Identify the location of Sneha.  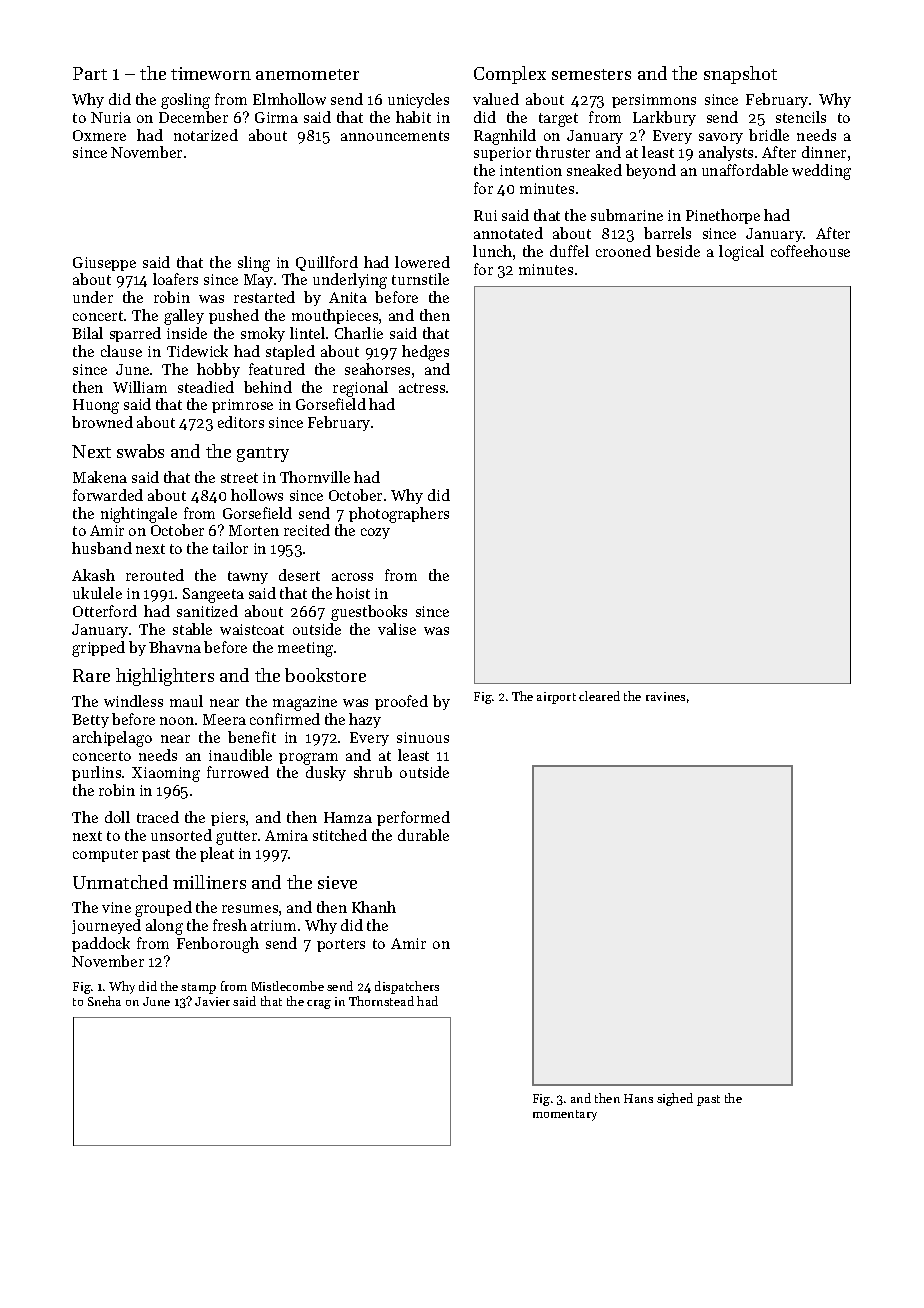
(104, 1001).
